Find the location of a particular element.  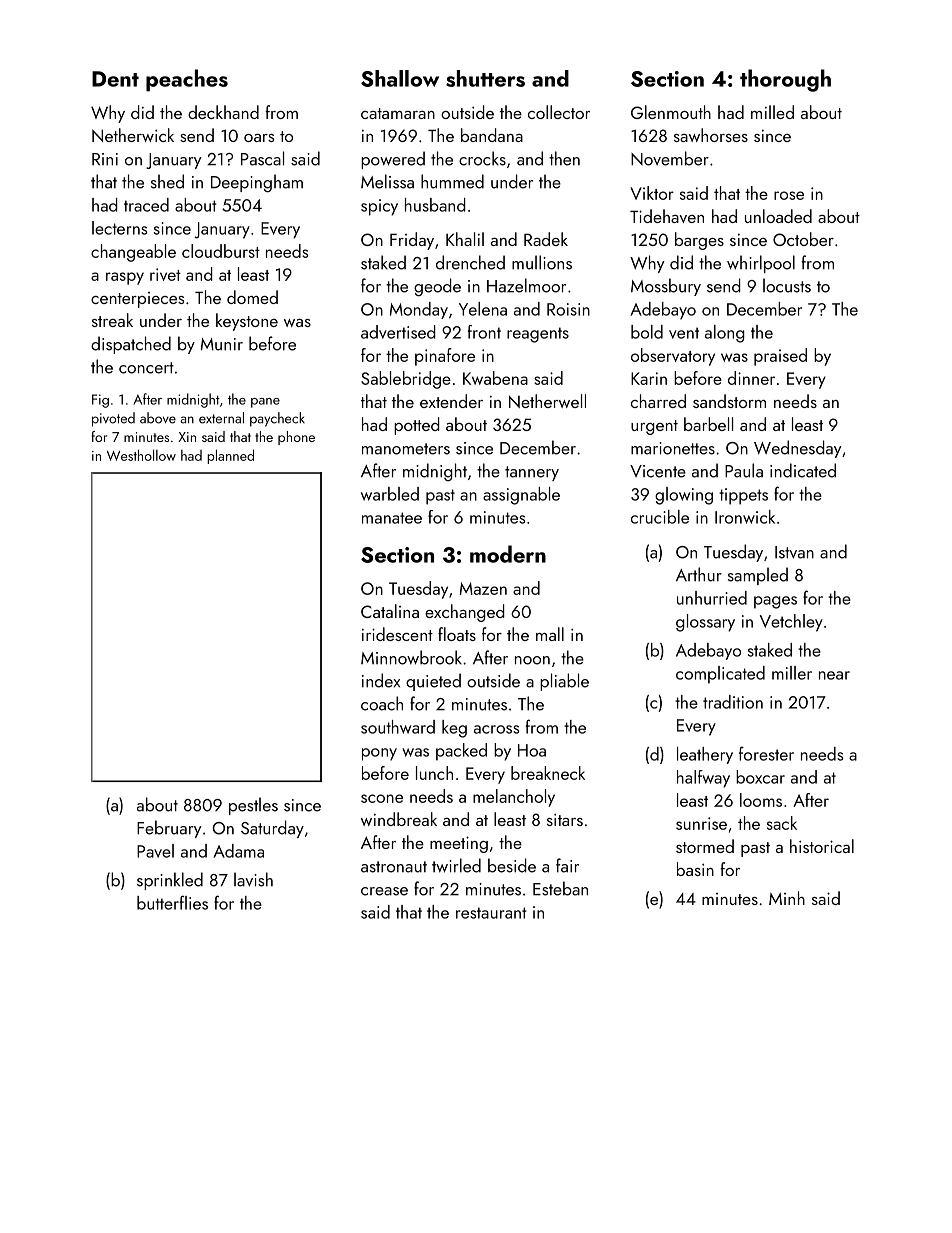

mall is located at coordinates (550, 634).
